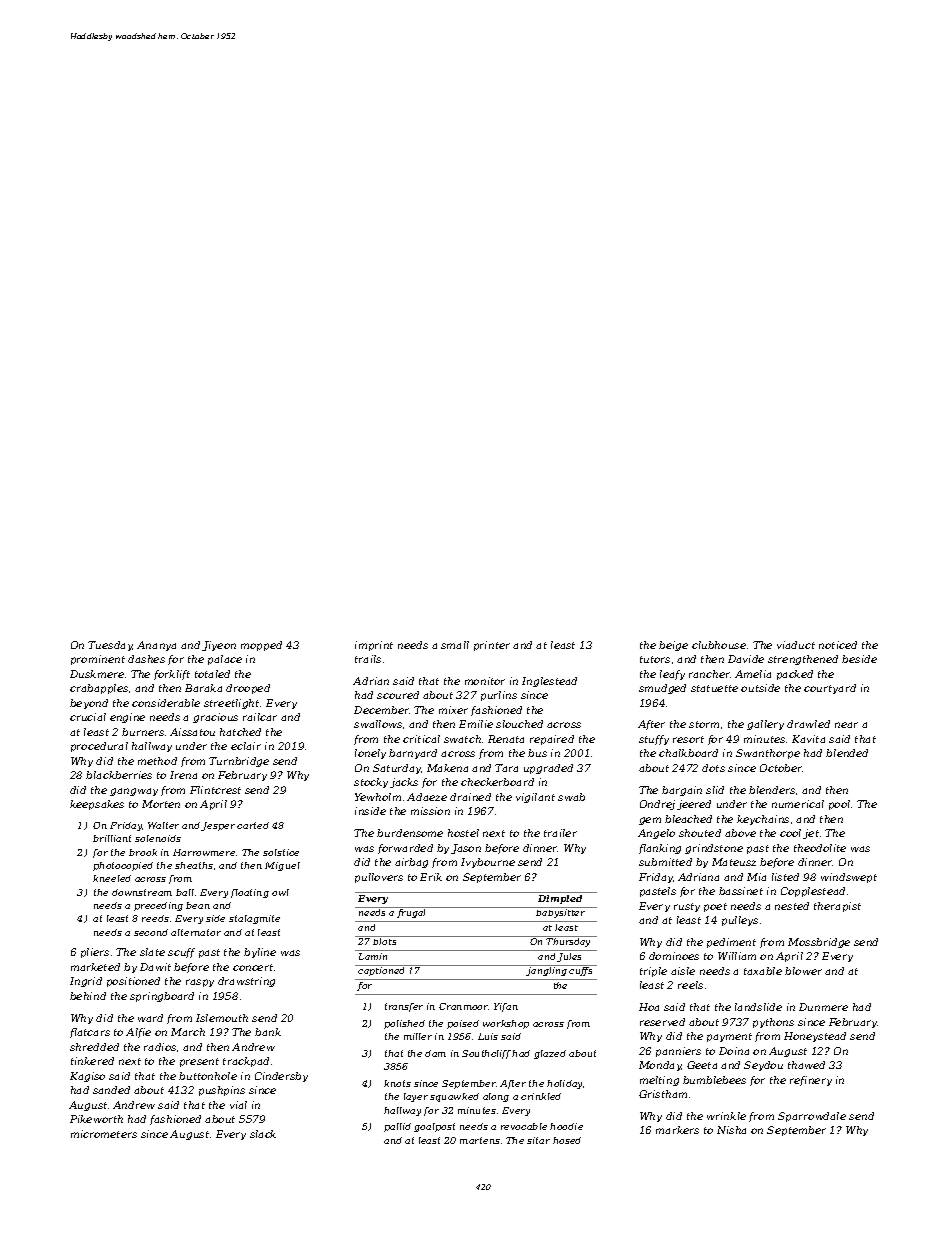 This page has width=952, height=1233. I want to click on pallid, so click(397, 1127).
